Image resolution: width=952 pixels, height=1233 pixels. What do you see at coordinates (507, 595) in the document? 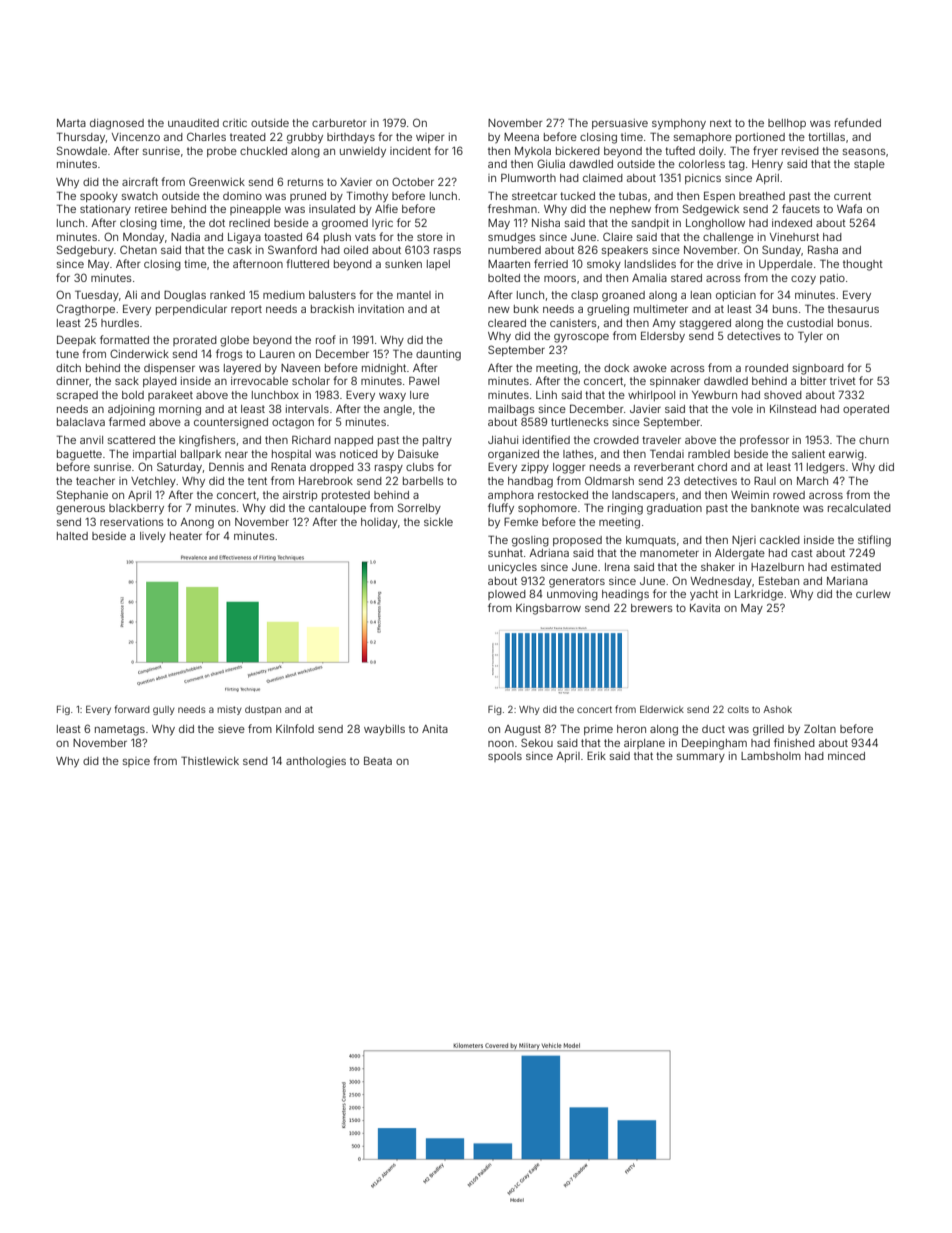
I see `plowed` at bounding box center [507, 595].
